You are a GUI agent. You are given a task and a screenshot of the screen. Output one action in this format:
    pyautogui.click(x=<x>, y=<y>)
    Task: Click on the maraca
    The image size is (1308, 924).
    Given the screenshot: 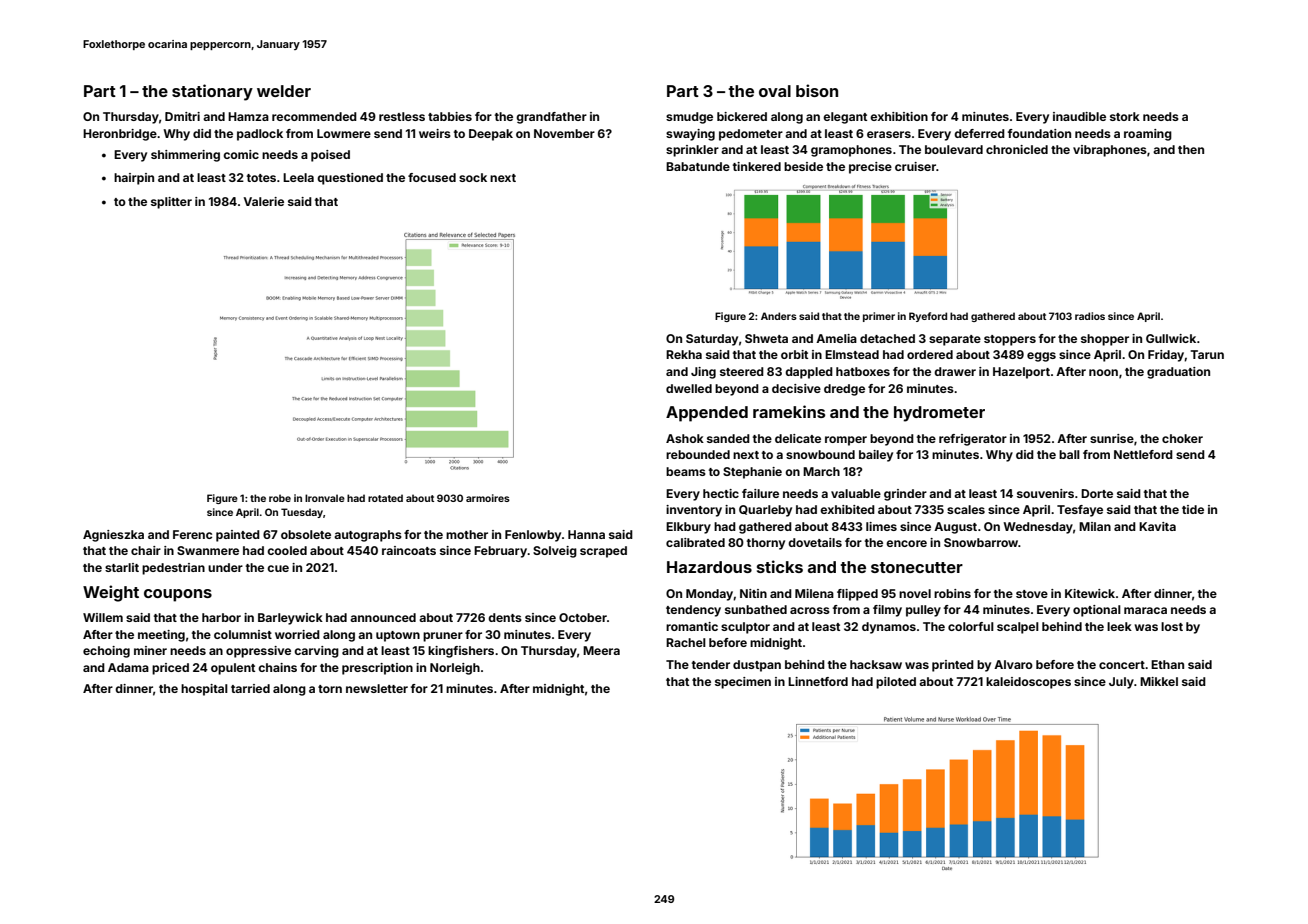 What is the action you would take?
    pyautogui.click(x=1145, y=610)
